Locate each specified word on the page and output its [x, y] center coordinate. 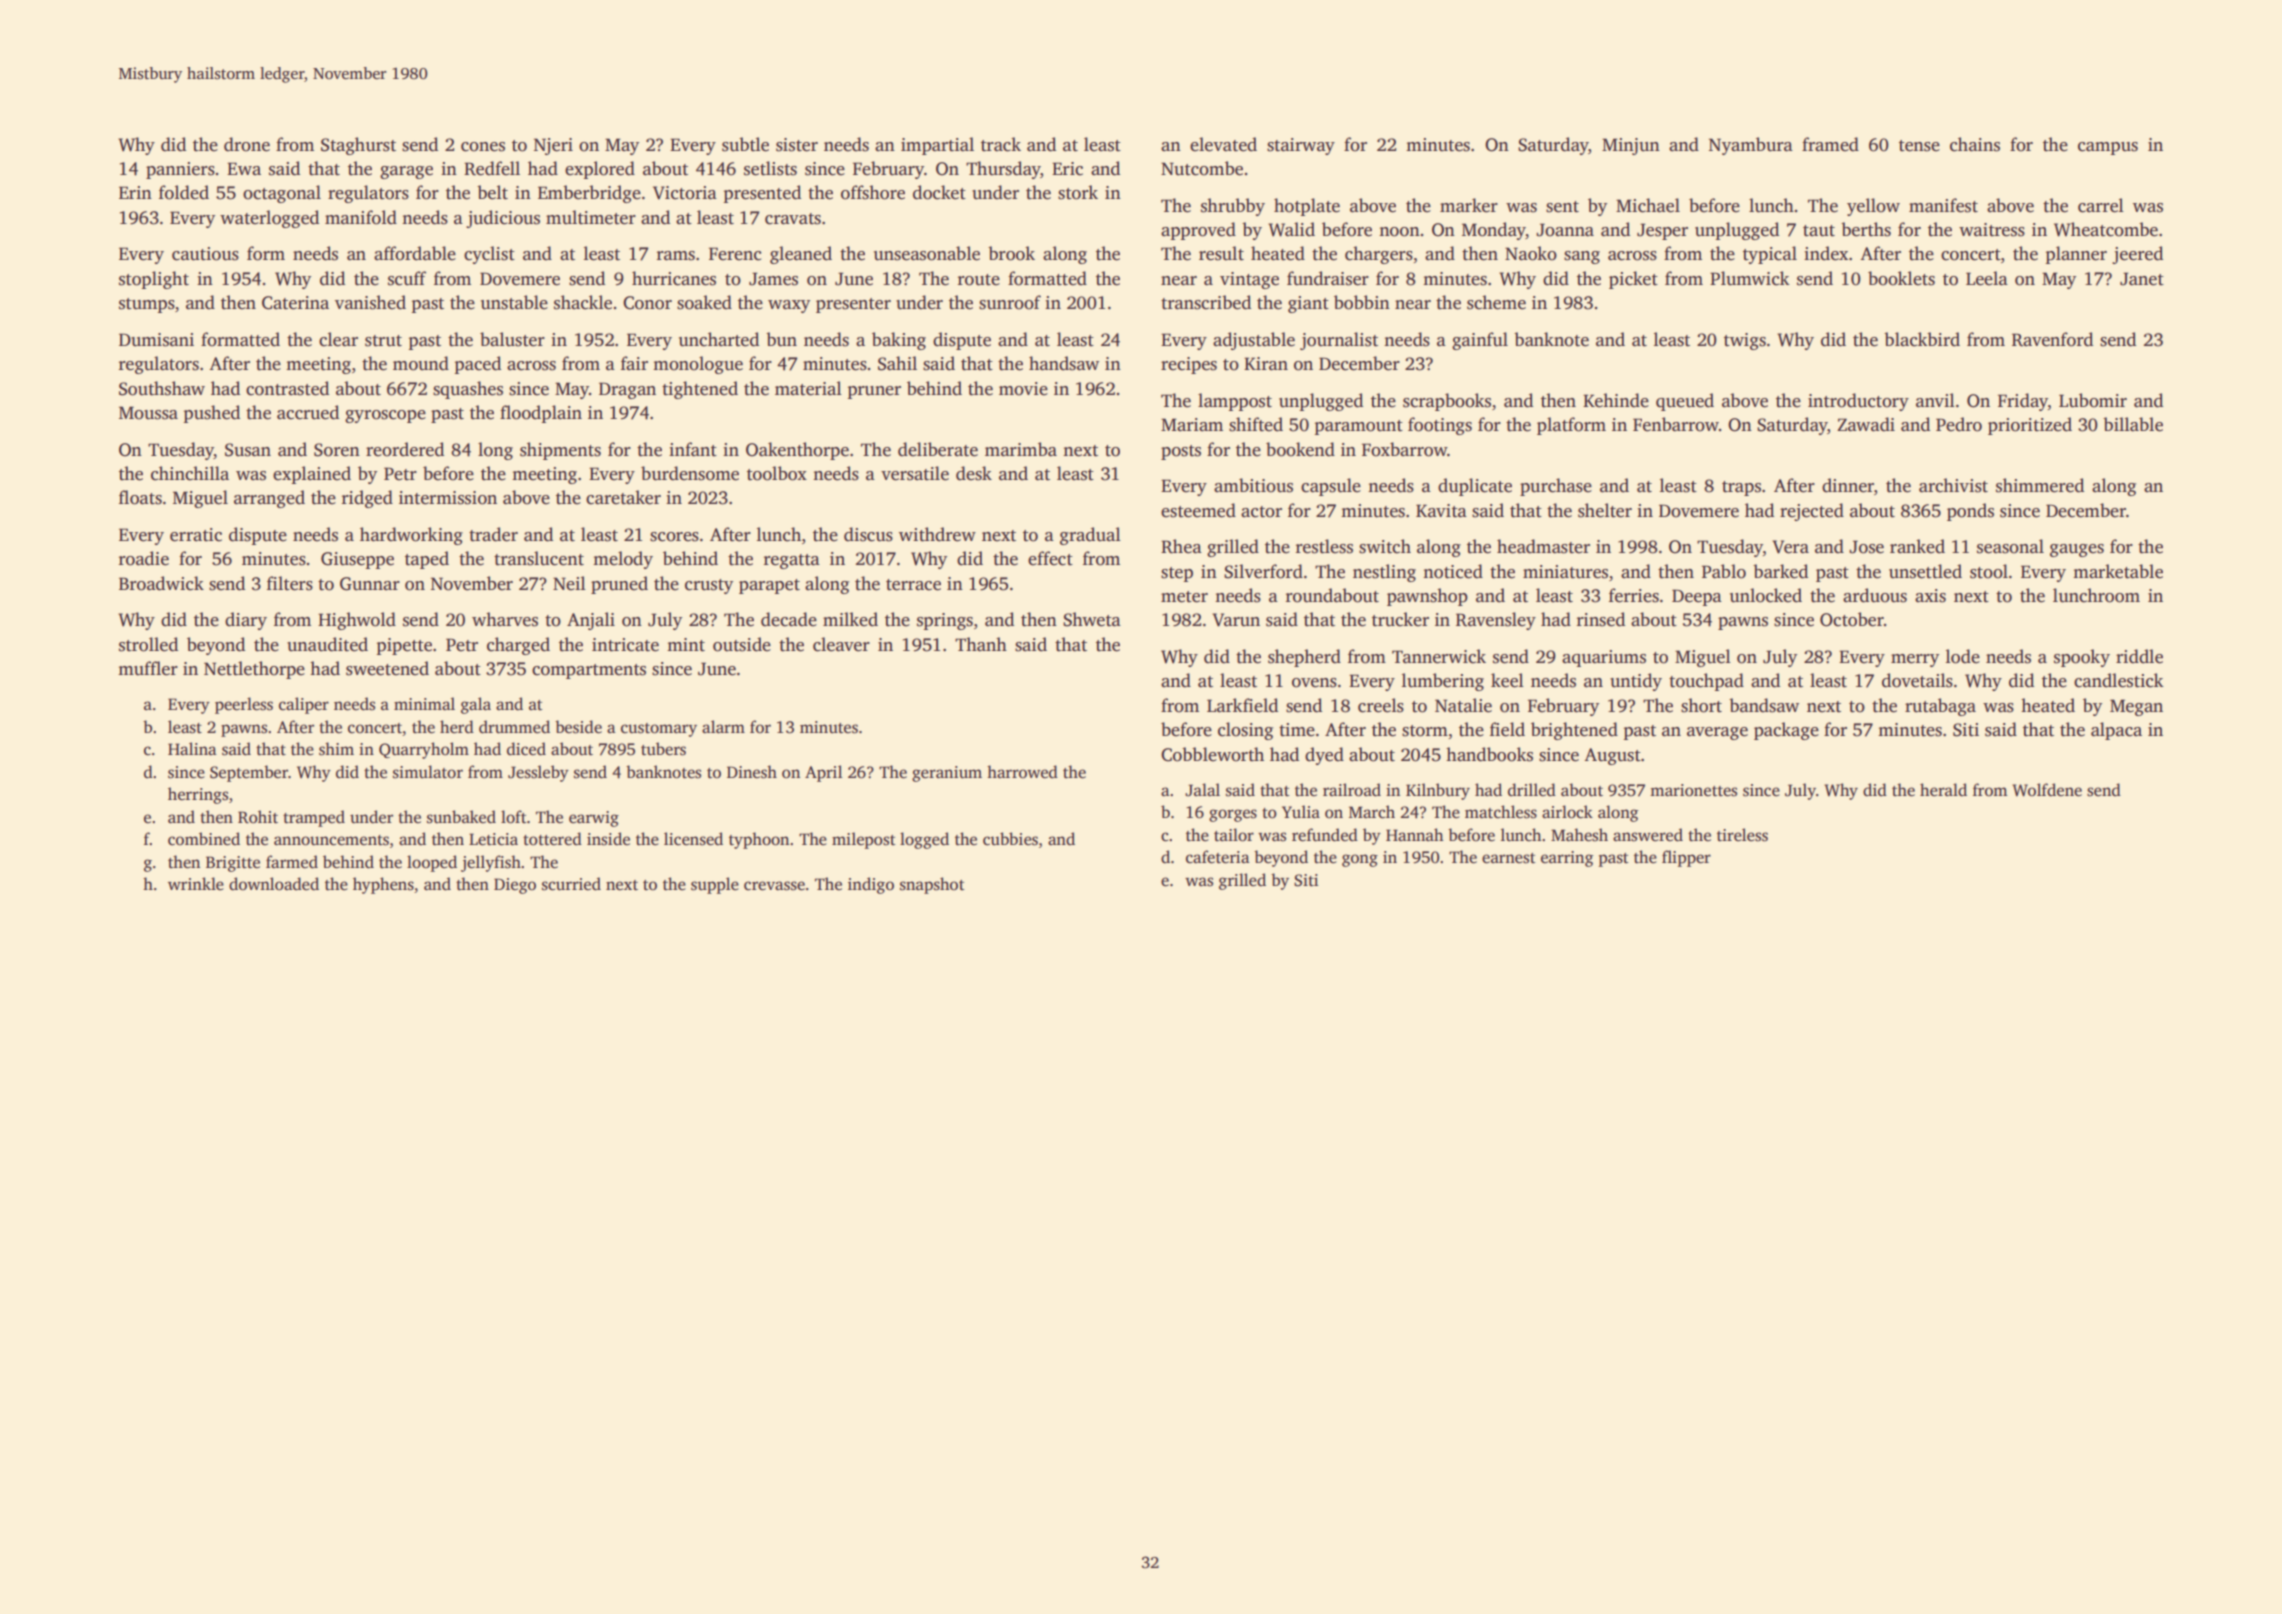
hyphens [383, 885]
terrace [913, 585]
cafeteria [1218, 857]
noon [1399, 232]
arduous [1875, 595]
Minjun [1631, 146]
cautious [205, 254]
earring [1567, 859]
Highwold [357, 621]
